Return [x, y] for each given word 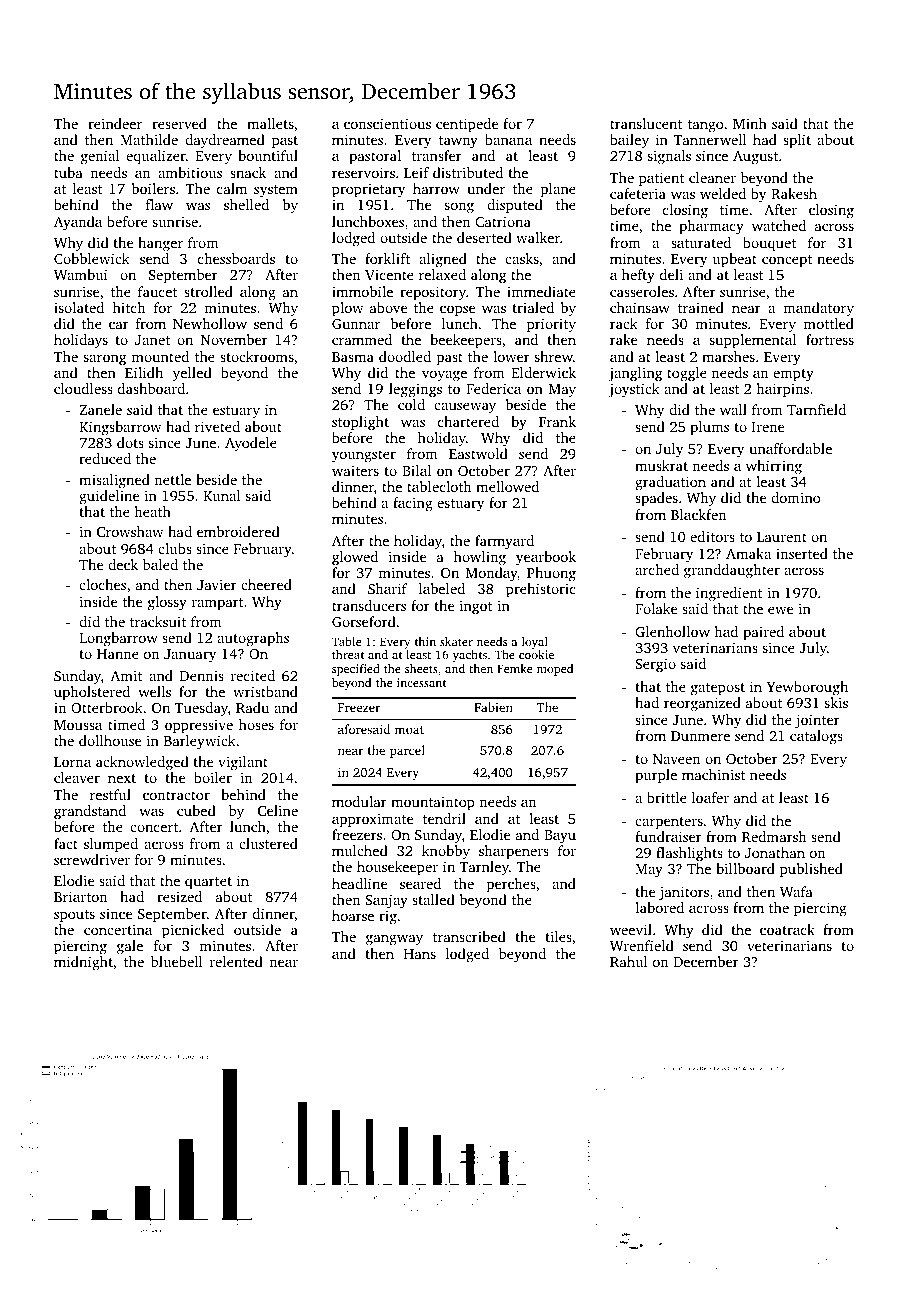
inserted [802, 553]
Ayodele [251, 444]
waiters [355, 470]
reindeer [115, 123]
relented [236, 961]
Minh [750, 123]
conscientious [387, 123]
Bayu [560, 837]
